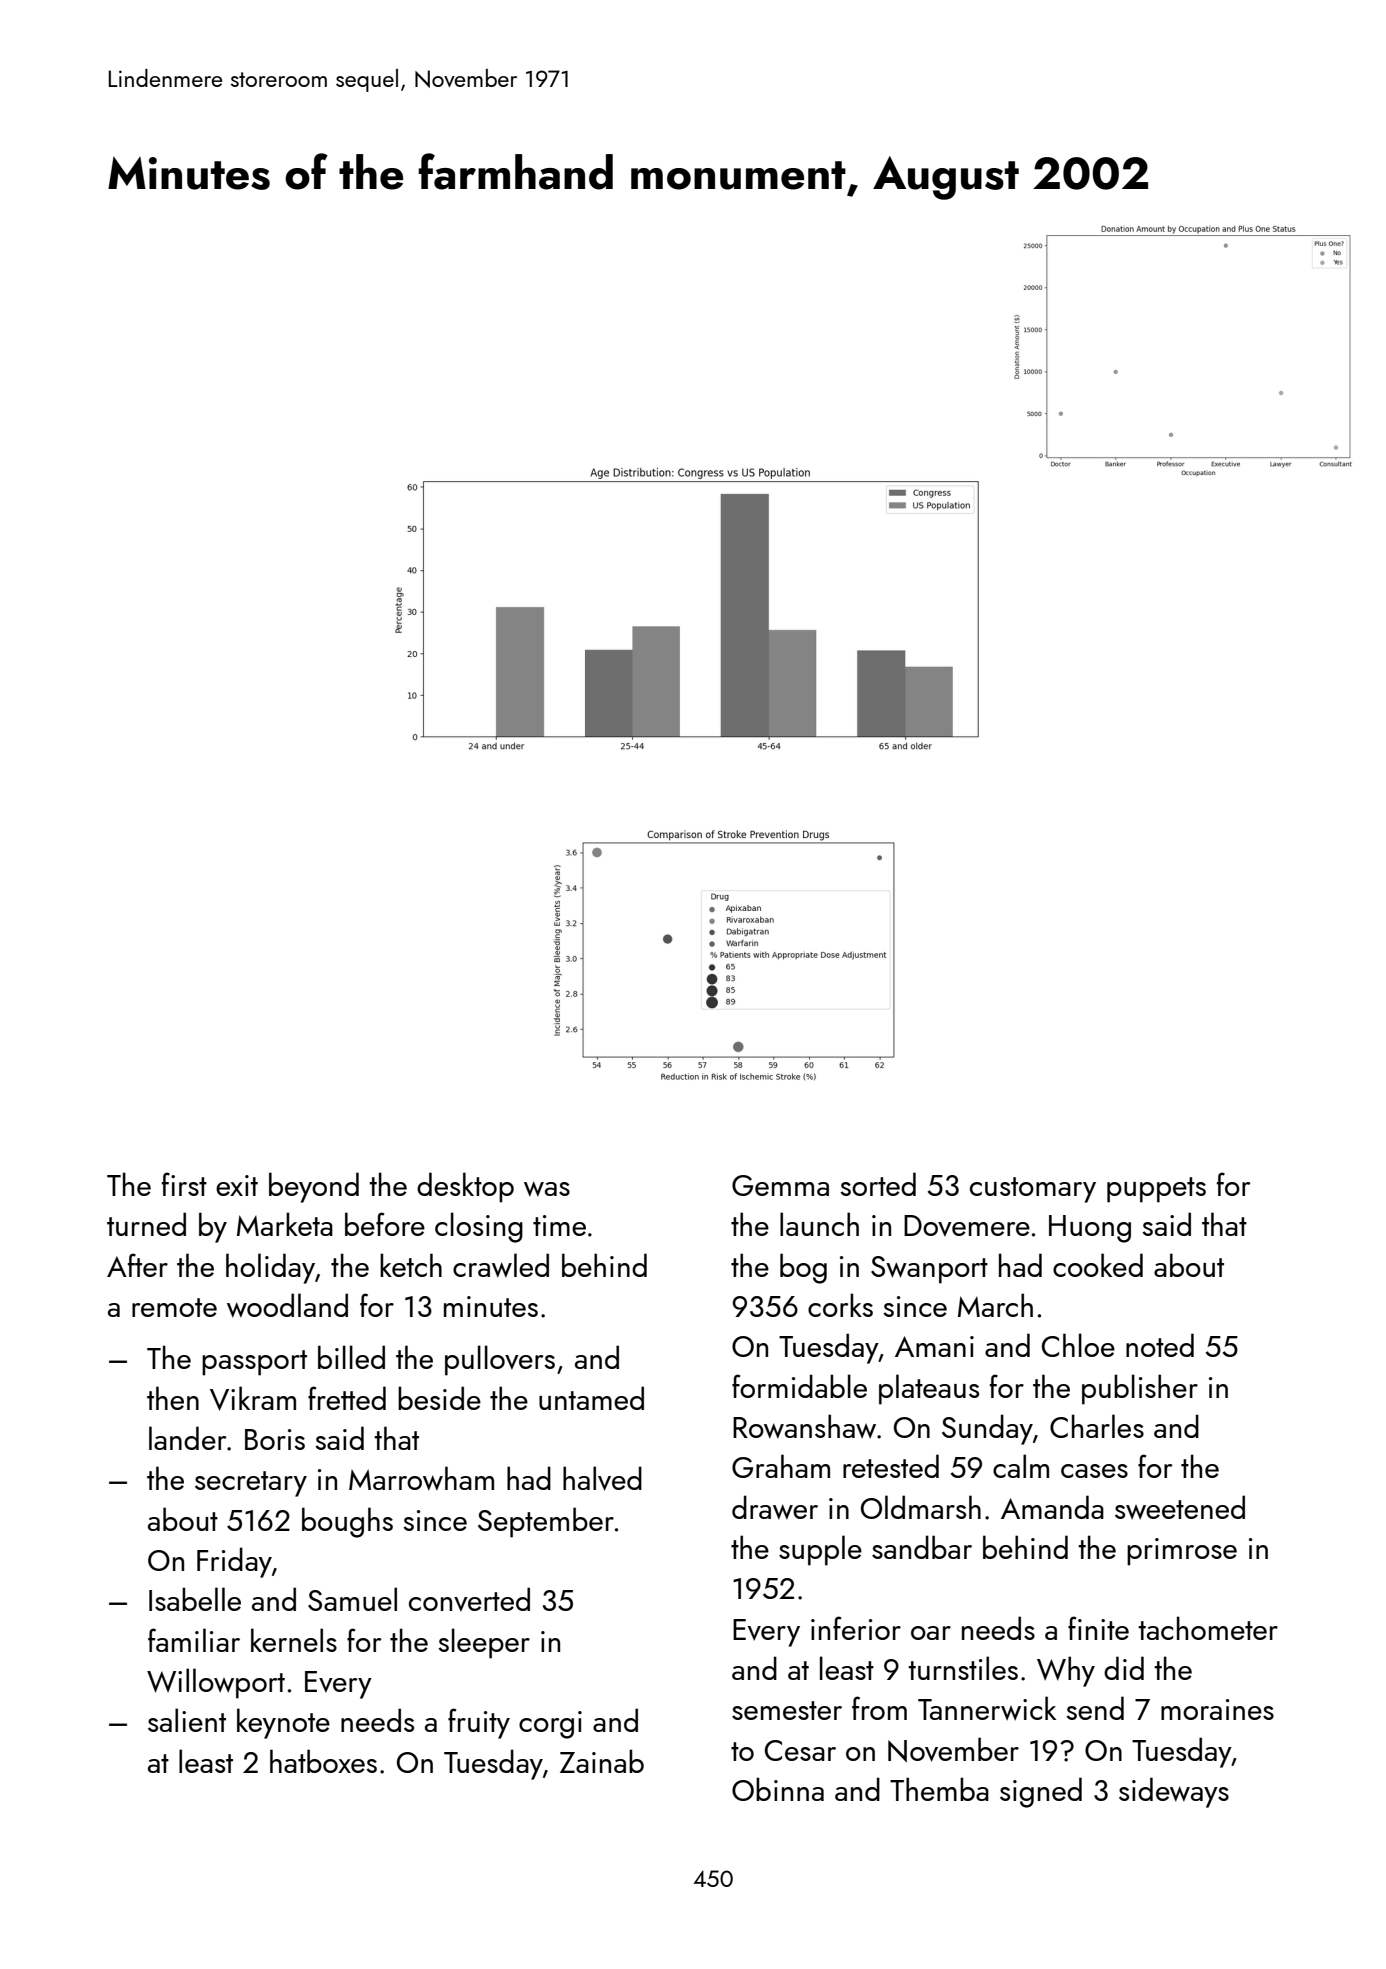 The width and height of the screenshot is (1386, 1969). What do you see at coordinates (1182, 1552) in the screenshot?
I see `primrose` at bounding box center [1182, 1552].
